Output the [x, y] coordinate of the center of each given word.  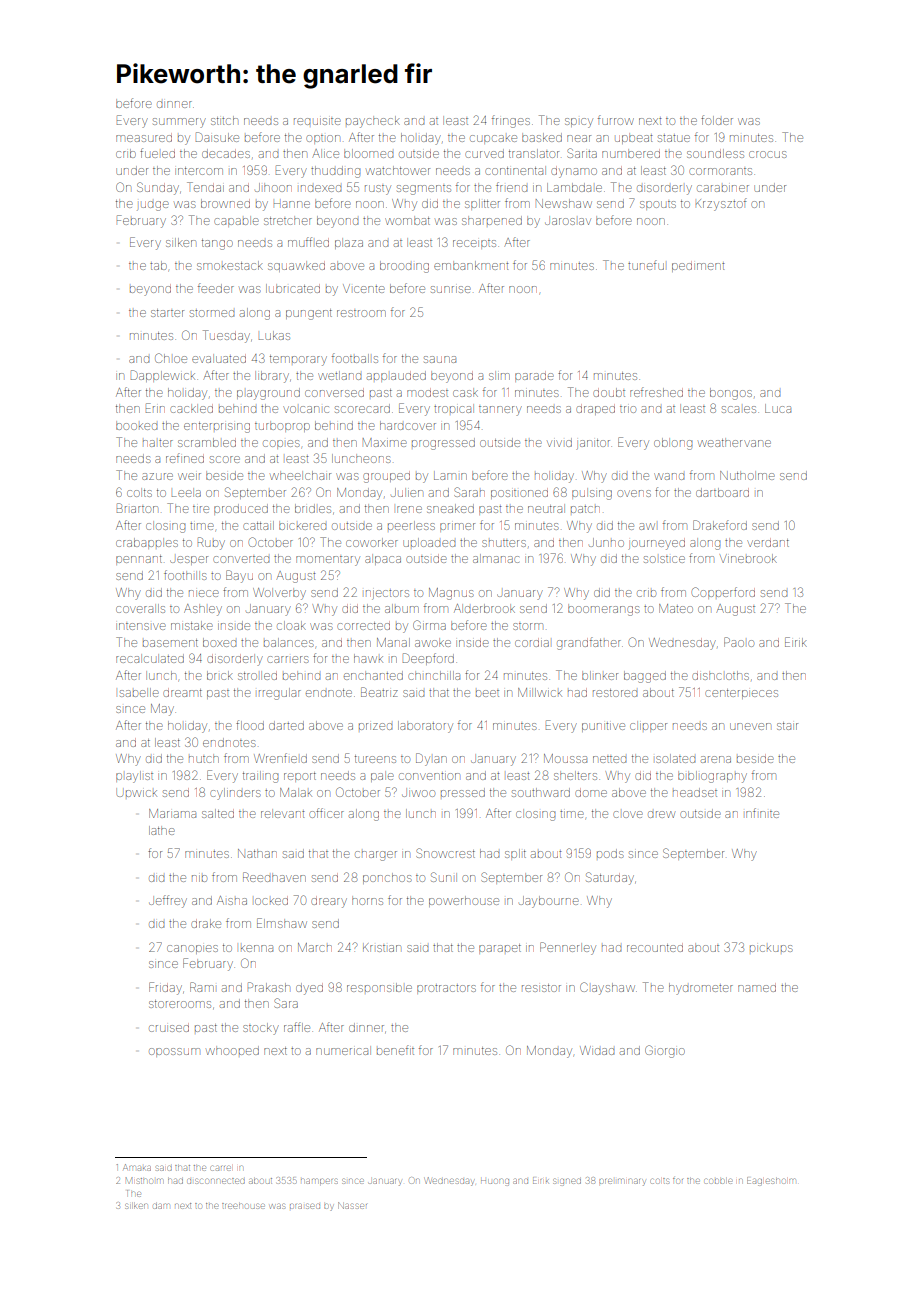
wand [669, 476]
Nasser [352, 1205]
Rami [202, 987]
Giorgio [665, 1051]
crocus [768, 154]
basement [170, 643]
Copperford [723, 593]
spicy [579, 123]
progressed [443, 444]
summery [179, 123]
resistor [541, 988]
